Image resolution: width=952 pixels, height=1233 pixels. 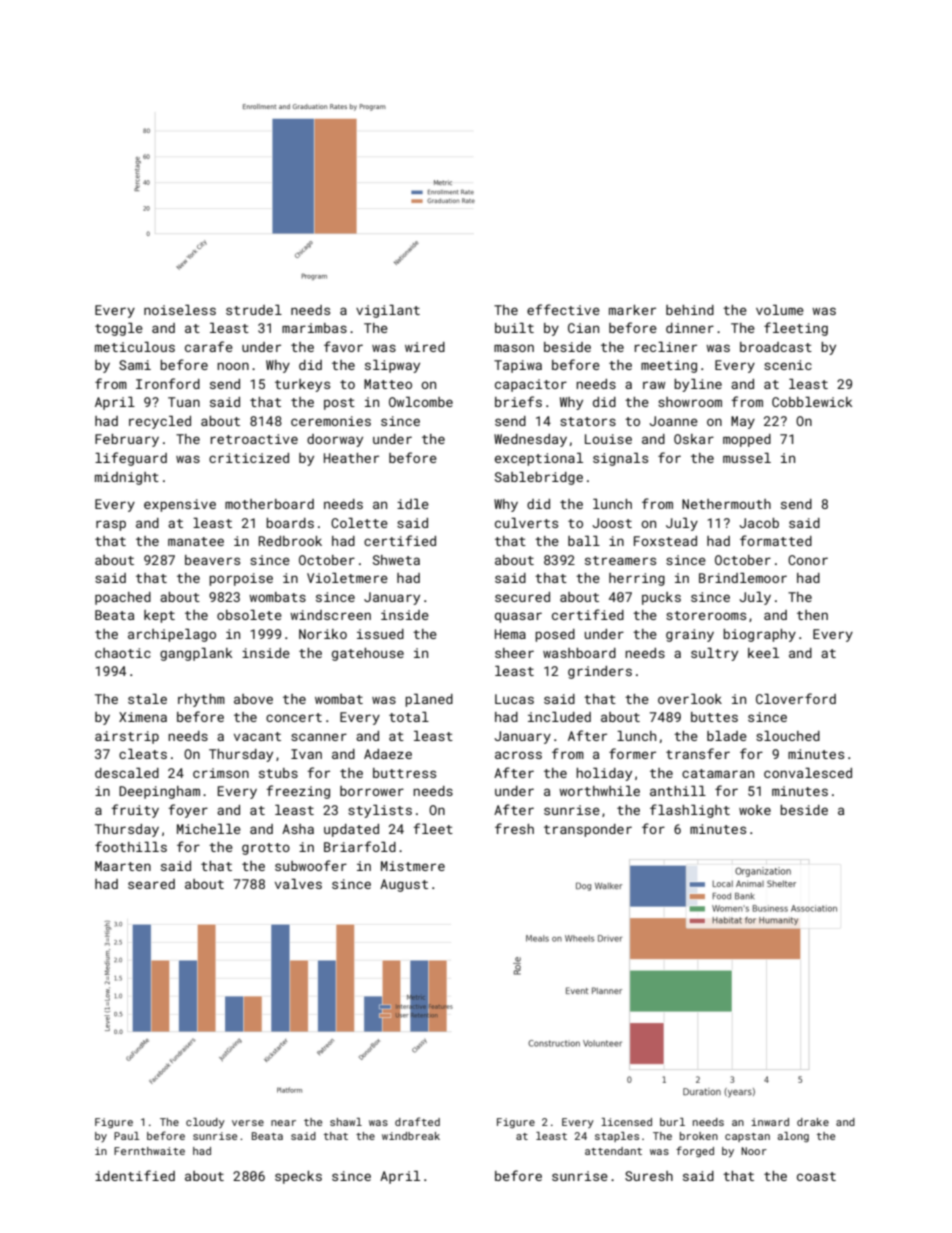 What do you see at coordinates (266, 849) in the screenshot?
I see `grotto` at bounding box center [266, 849].
